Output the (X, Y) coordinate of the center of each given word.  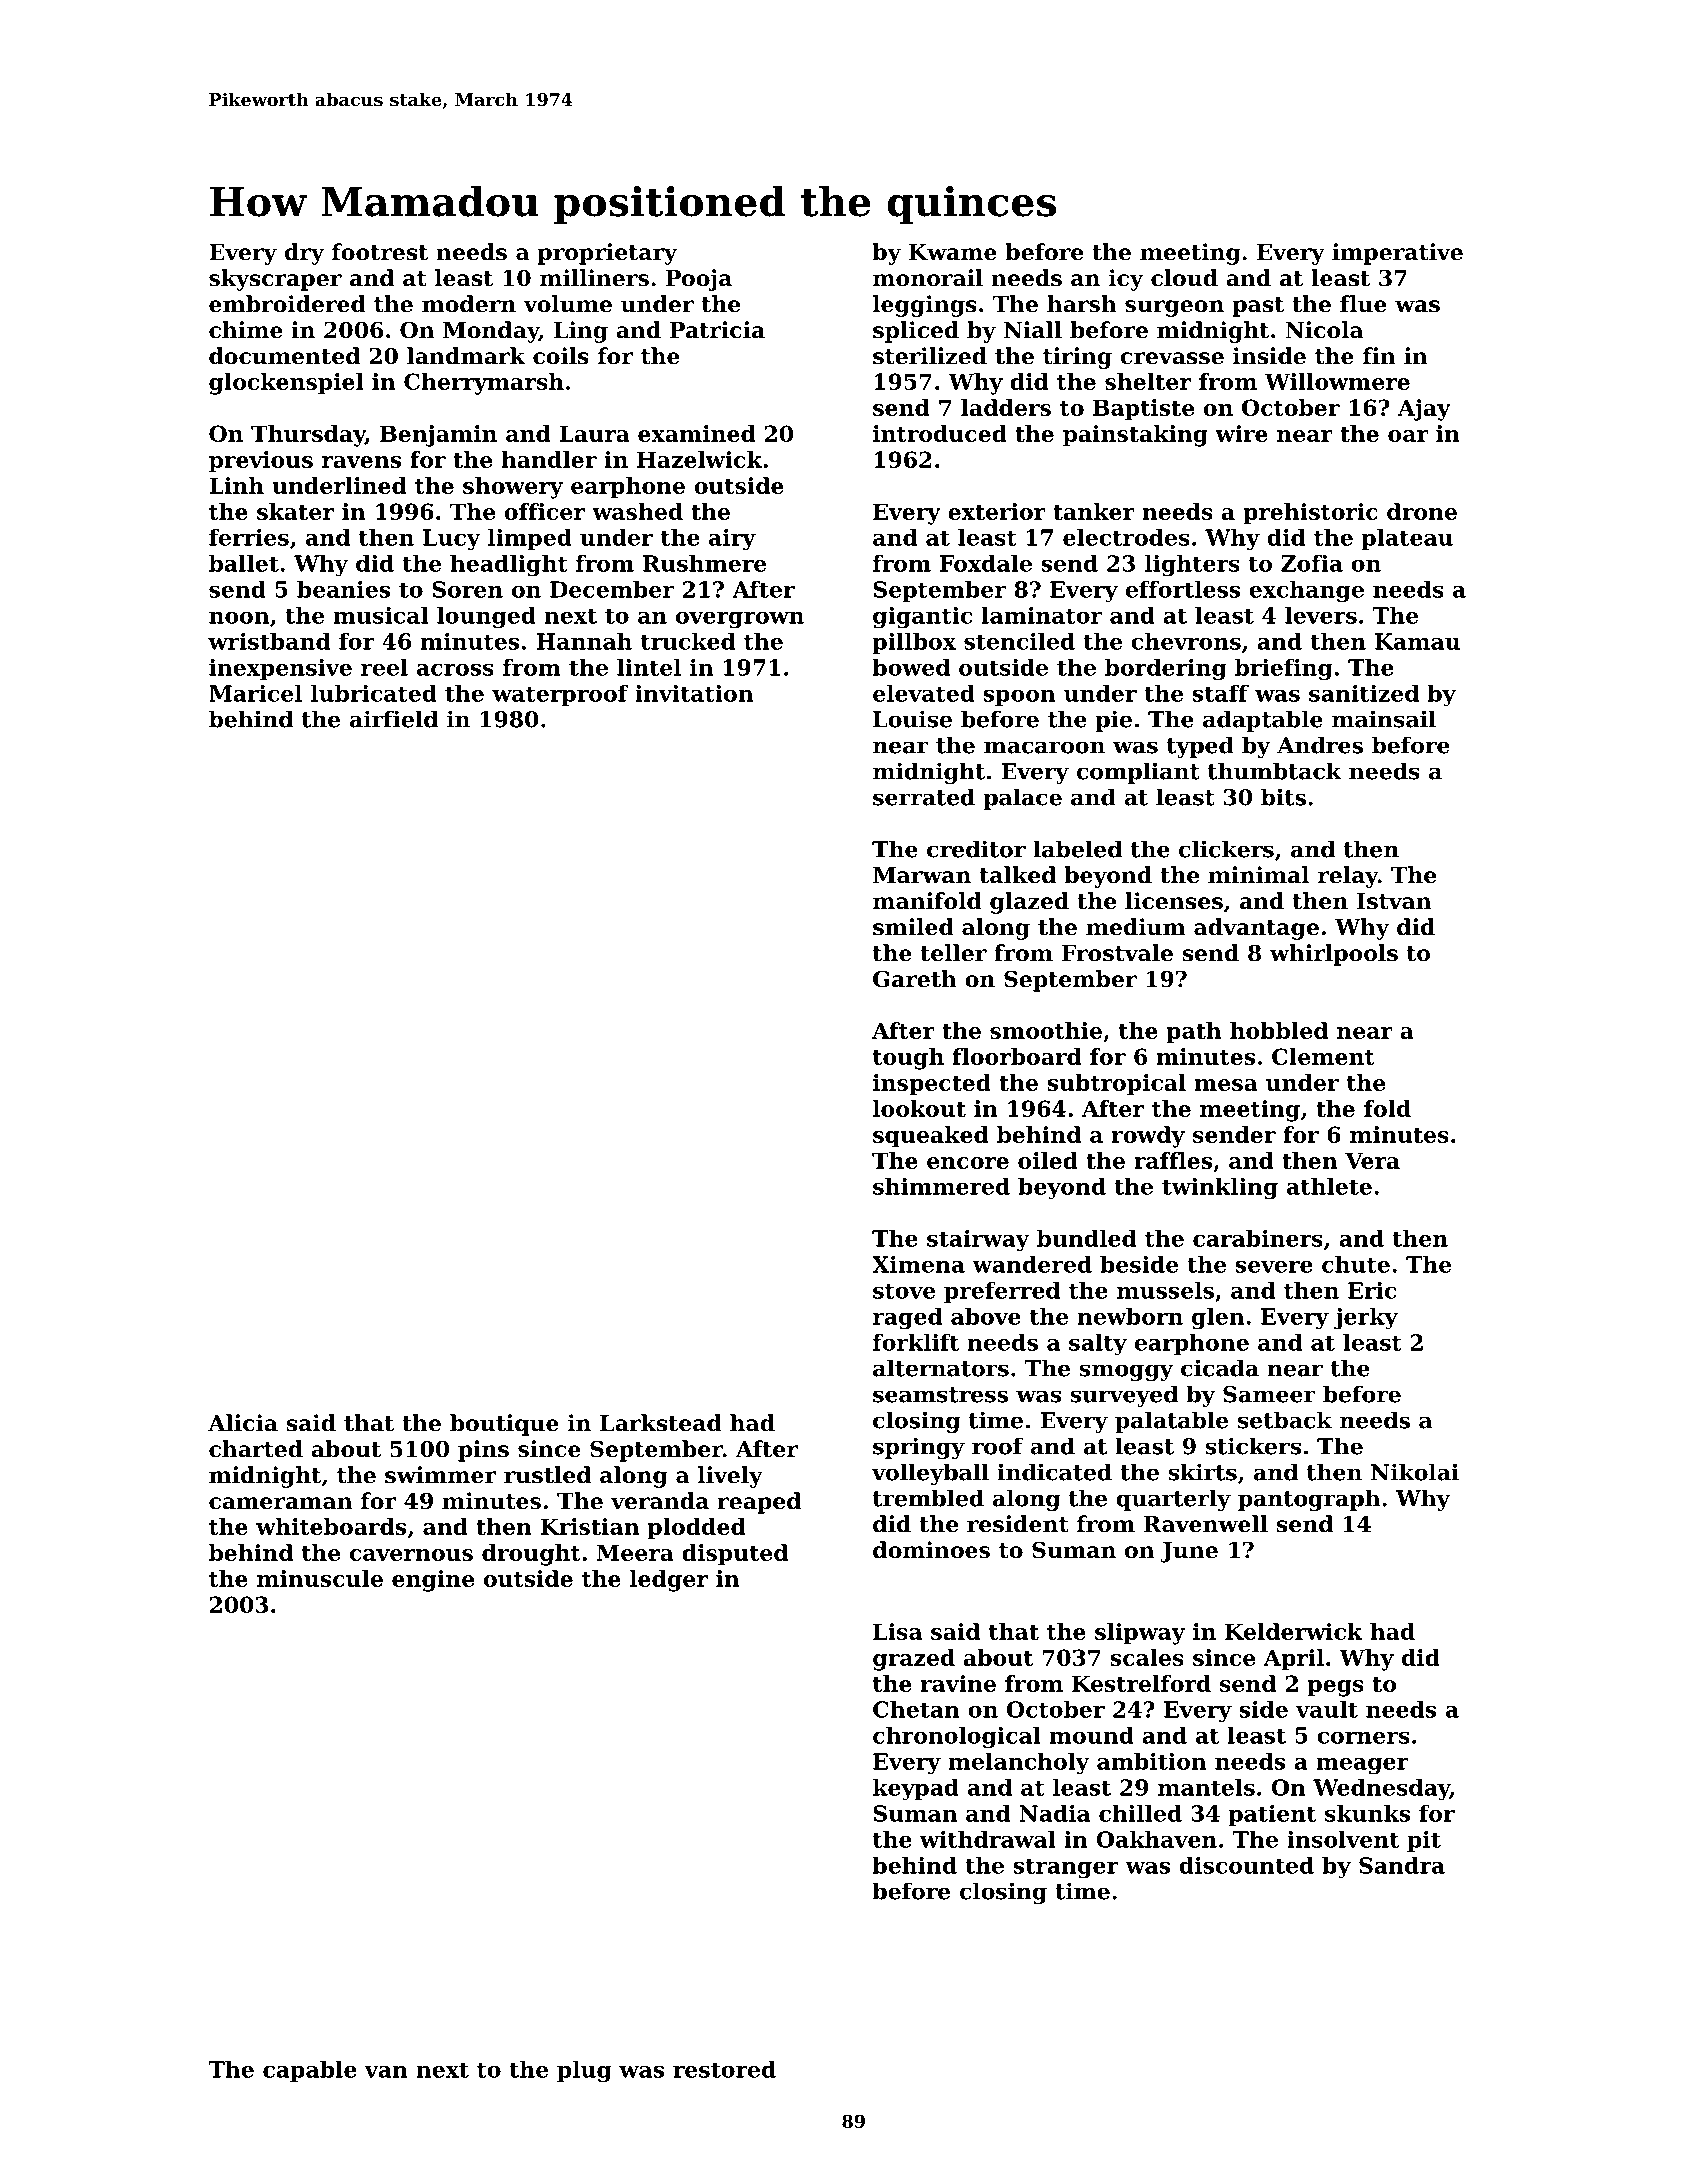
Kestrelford (1141, 1683)
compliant (1138, 773)
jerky (1366, 1318)
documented (284, 356)
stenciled (1019, 641)
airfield (394, 719)
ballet (244, 563)
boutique (504, 1425)
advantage (1256, 929)
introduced (940, 433)
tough (908, 1059)
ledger (669, 1581)
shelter (1148, 381)
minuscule (320, 1578)
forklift (916, 1342)
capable (310, 2071)
